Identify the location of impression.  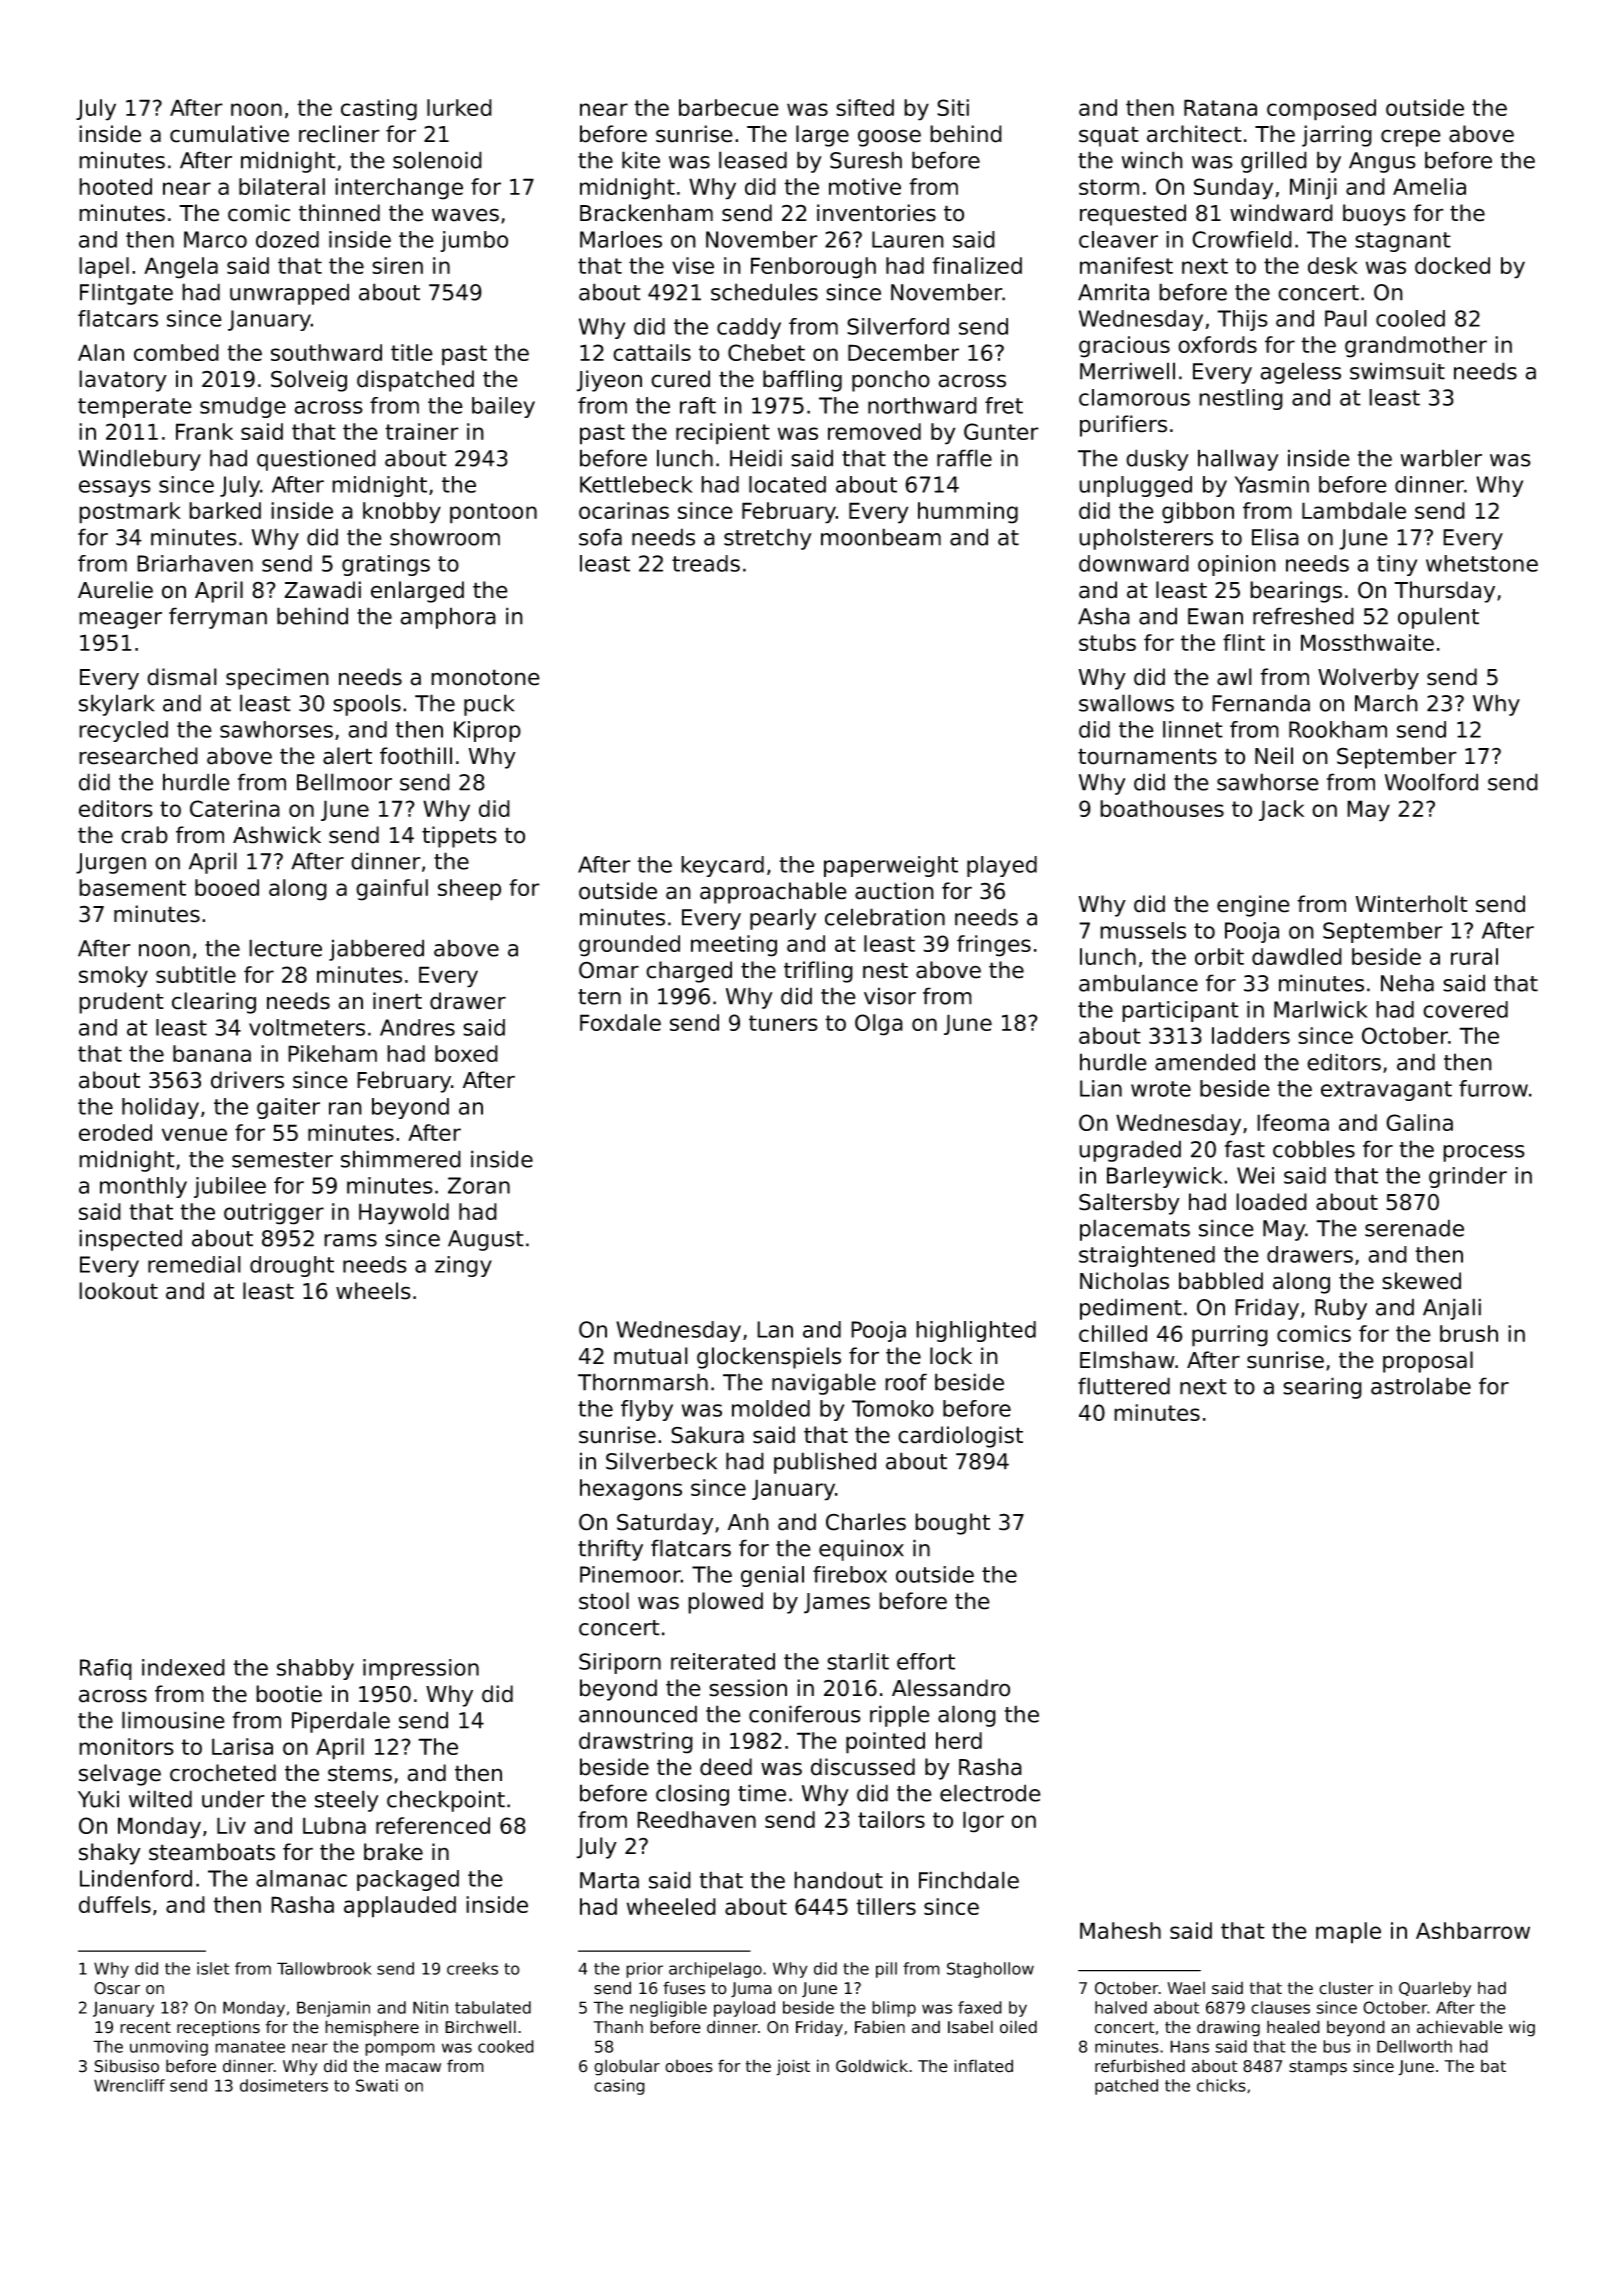
(421, 1669).
